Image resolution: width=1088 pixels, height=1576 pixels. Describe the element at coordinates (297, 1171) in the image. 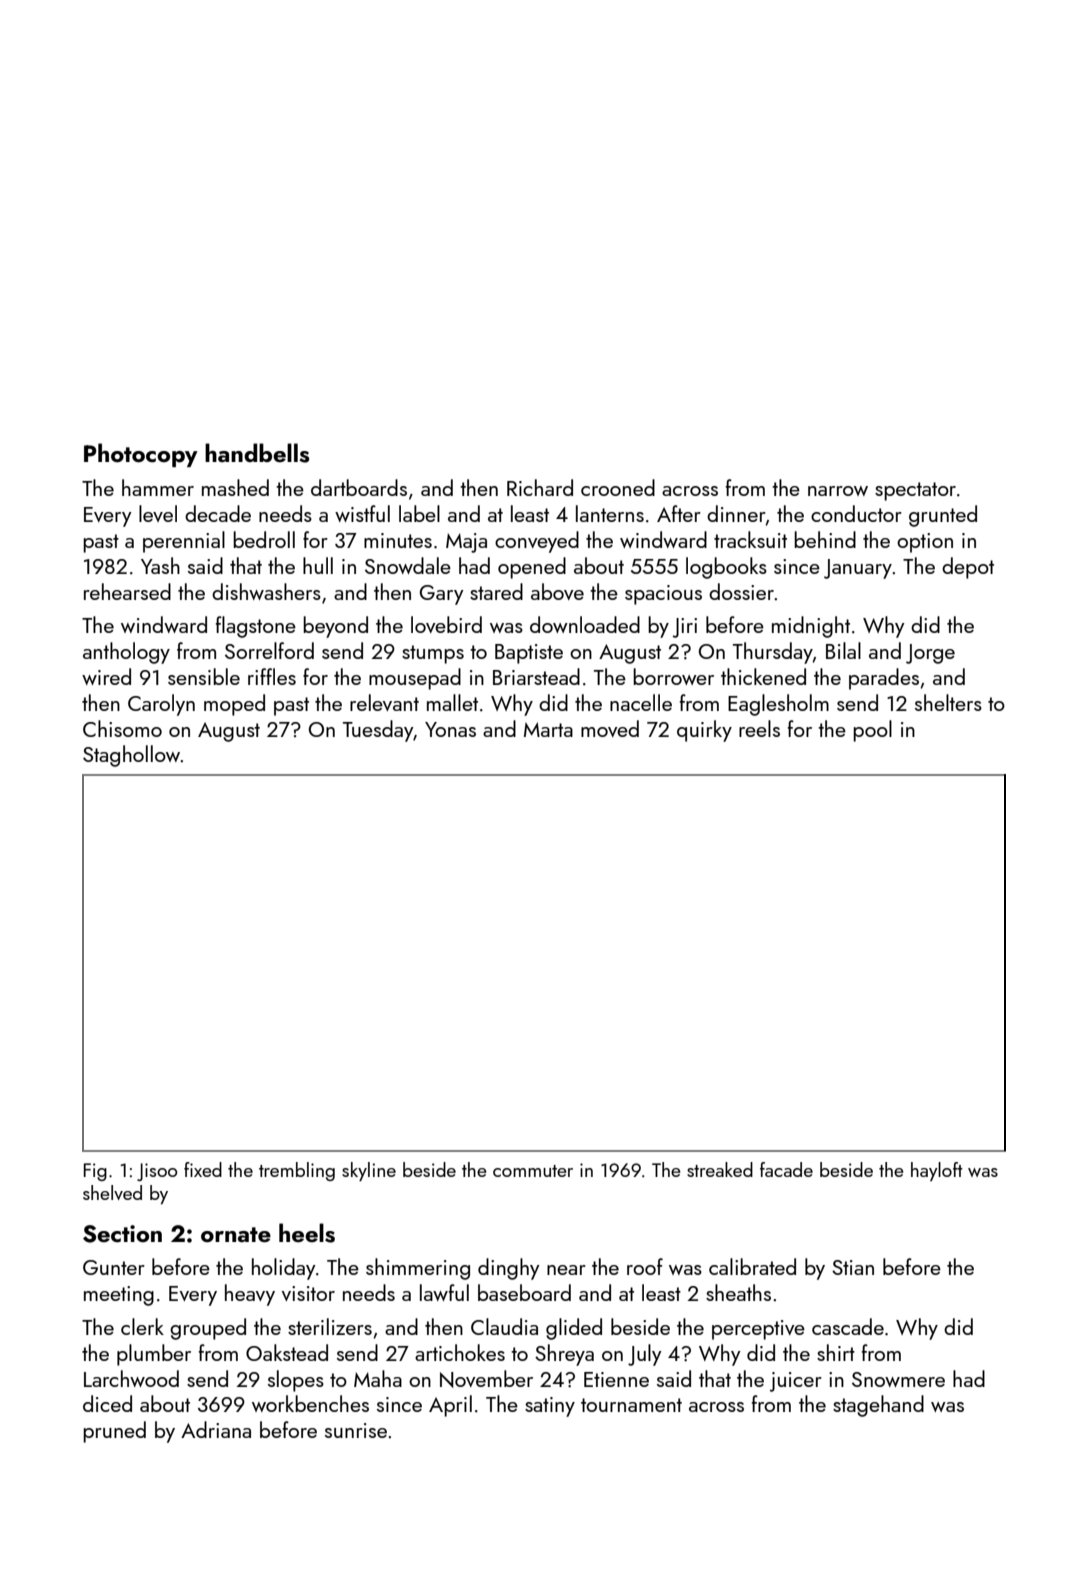

I see `trembling` at that location.
